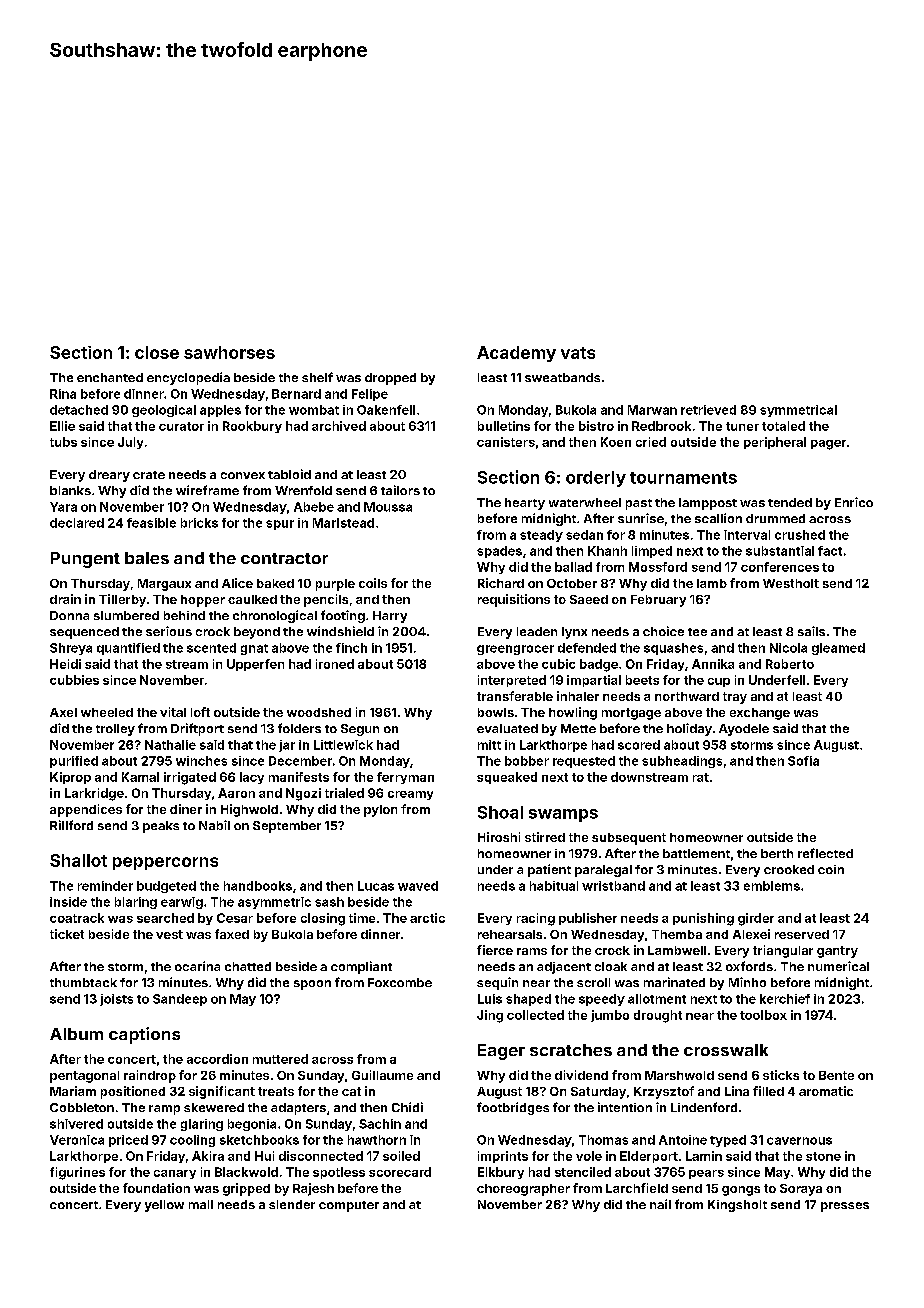 Image resolution: width=924 pixels, height=1308 pixels. What do you see at coordinates (777, 853) in the screenshot?
I see `berth` at bounding box center [777, 853].
